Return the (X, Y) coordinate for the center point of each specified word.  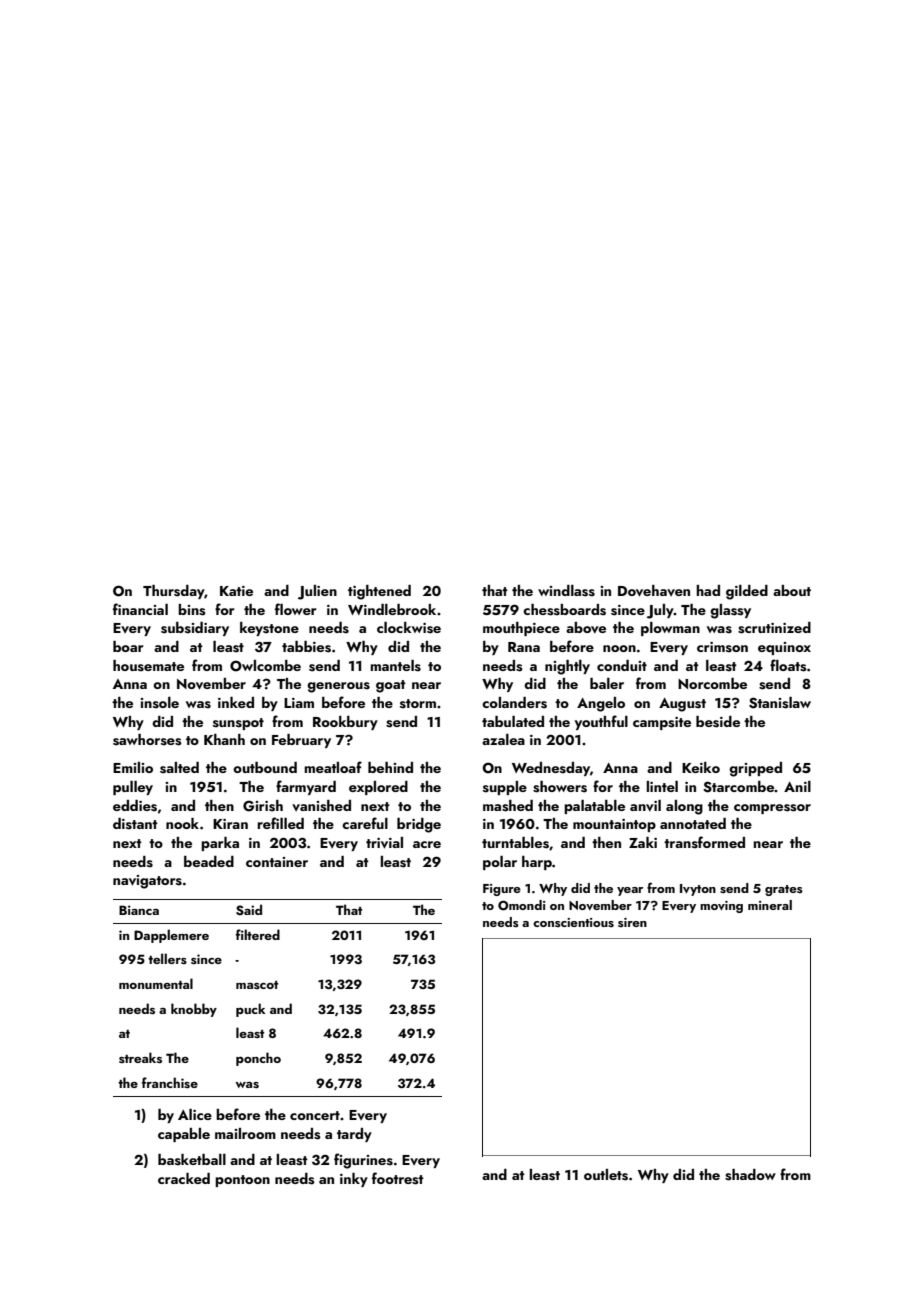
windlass (566, 591)
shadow (750, 1175)
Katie (236, 591)
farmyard (306, 787)
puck (251, 1010)
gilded (747, 592)
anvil (645, 805)
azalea (503, 739)
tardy (354, 1135)
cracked (184, 1178)
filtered (258, 934)
